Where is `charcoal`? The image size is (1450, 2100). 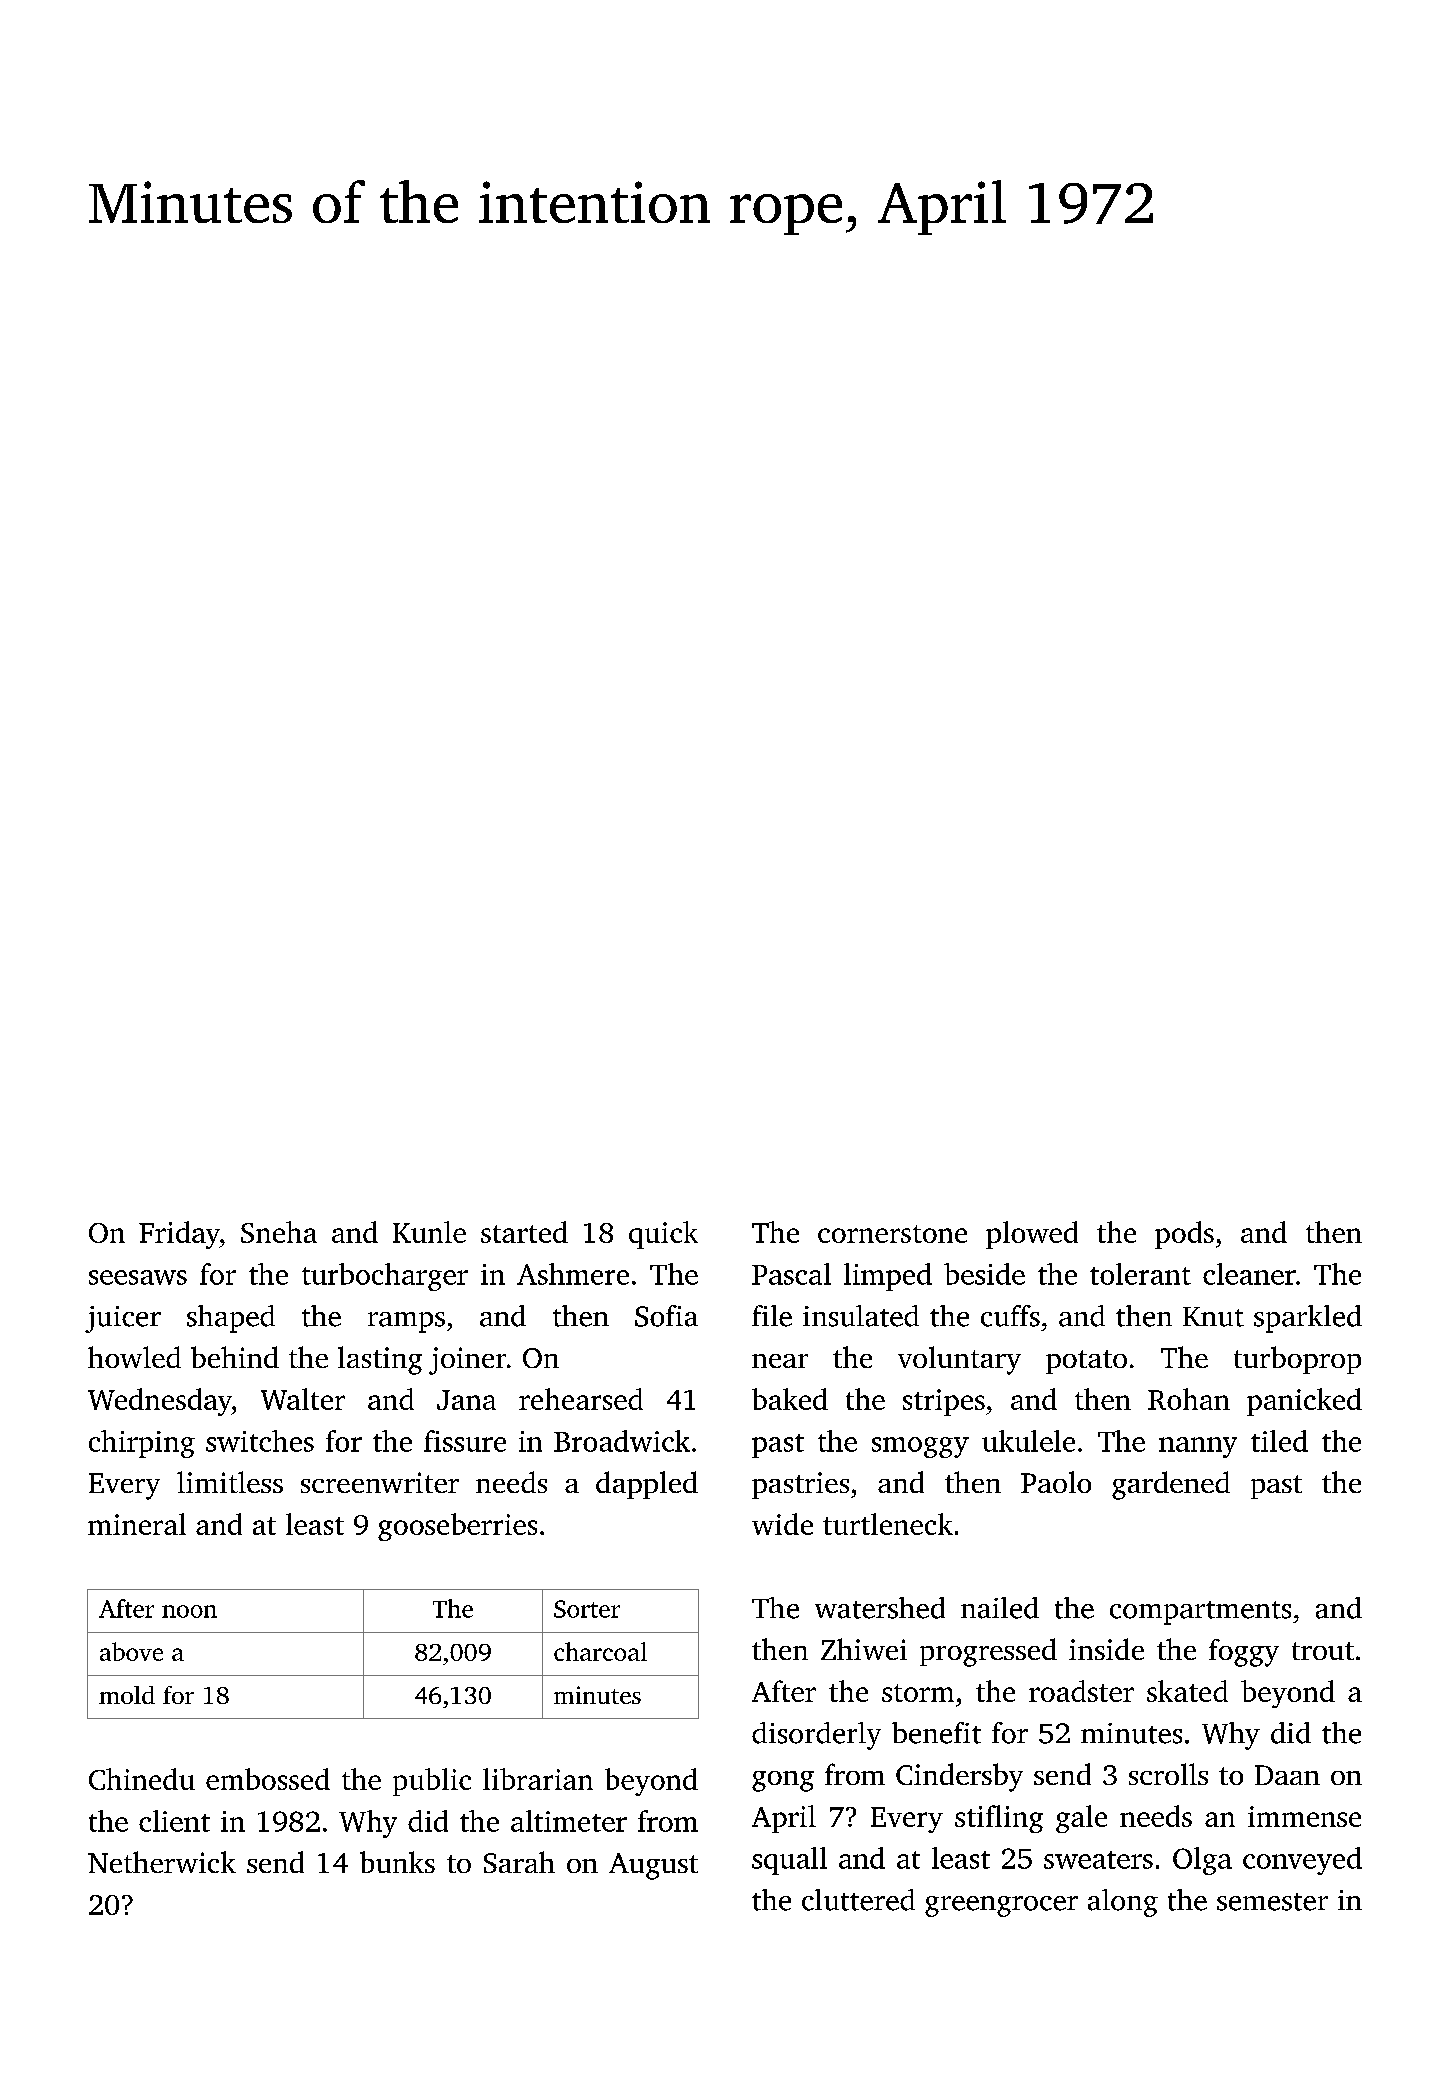
charcoal is located at coordinates (600, 1651).
